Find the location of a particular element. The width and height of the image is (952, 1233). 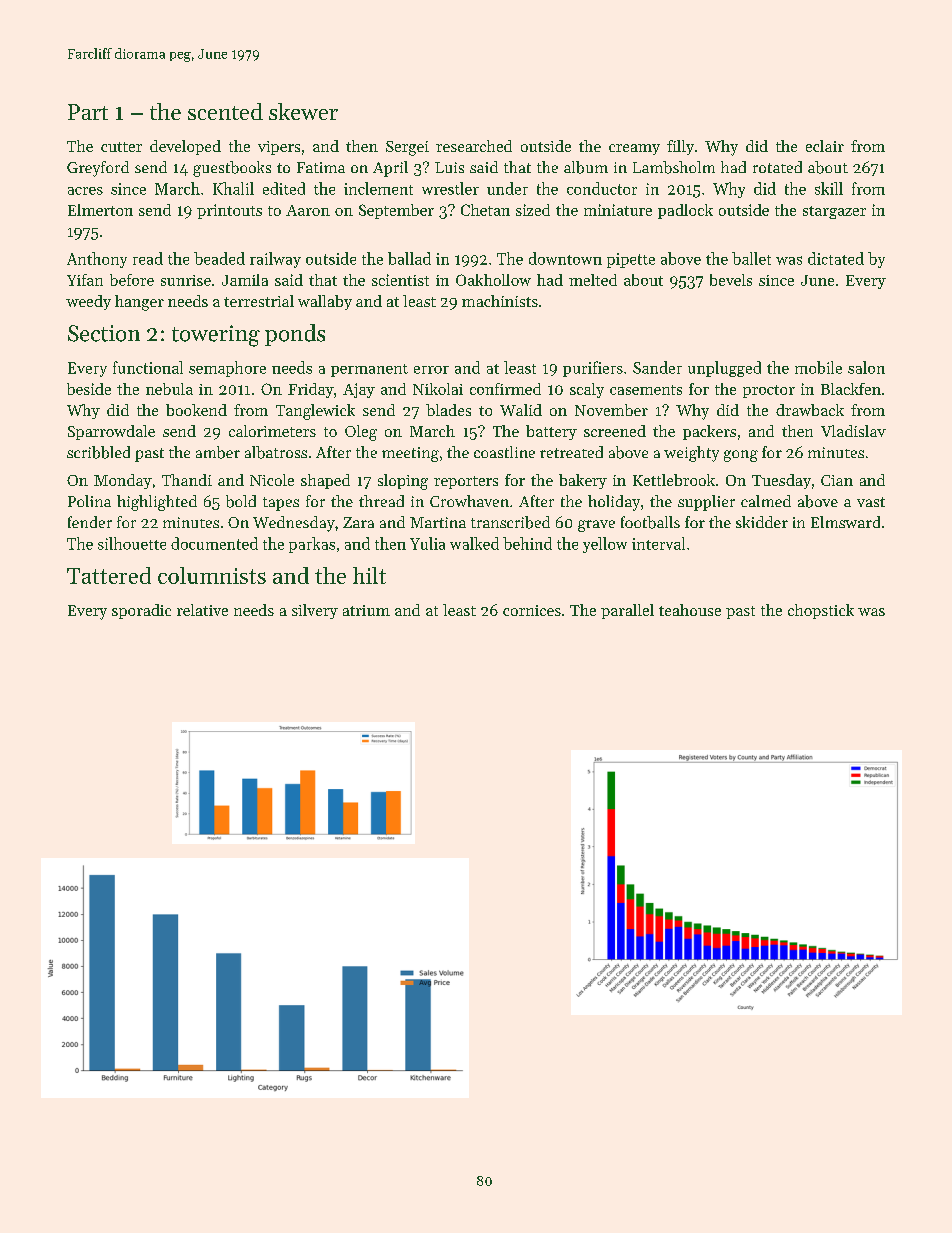

functional is located at coordinates (148, 367).
